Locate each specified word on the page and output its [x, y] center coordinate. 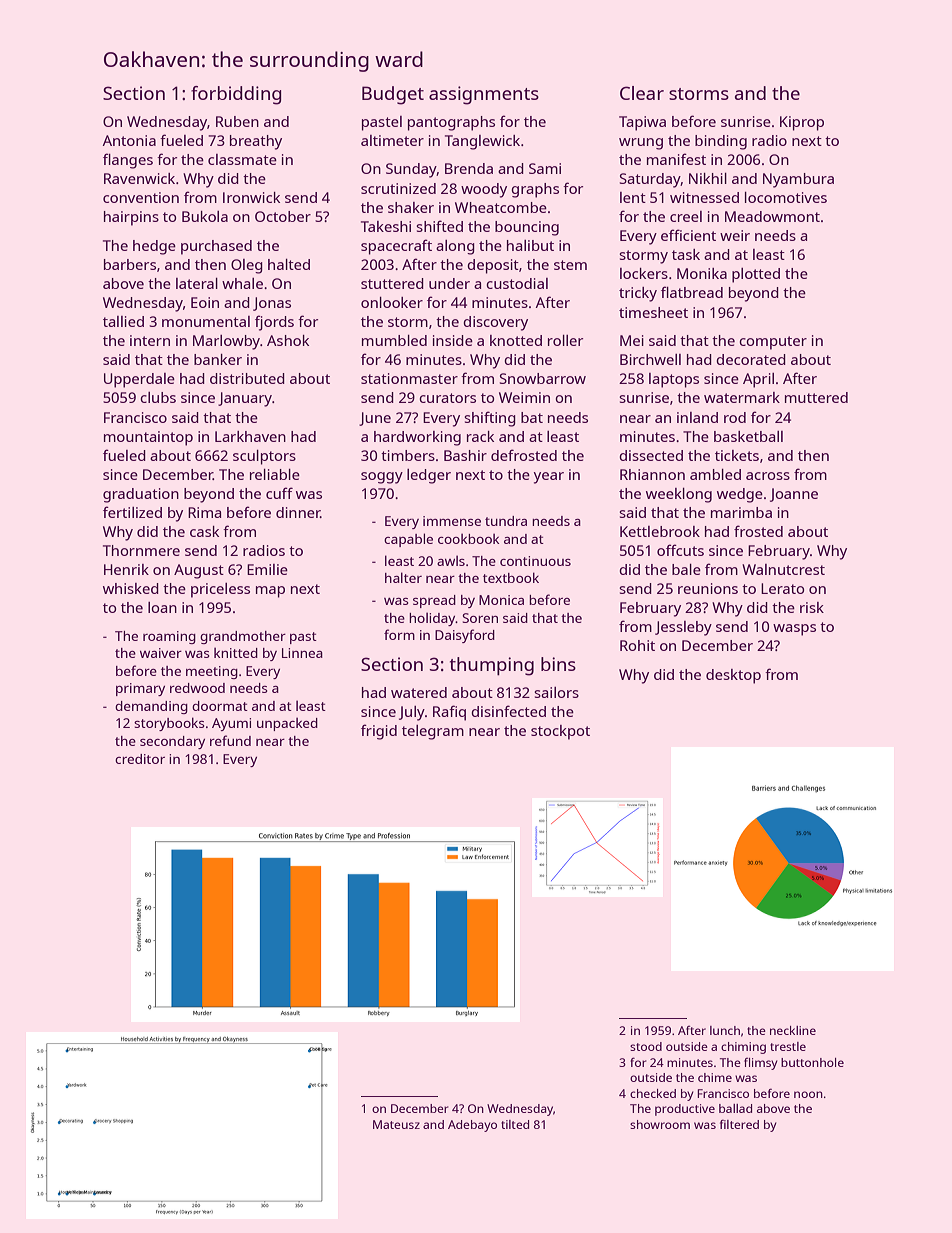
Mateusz [396, 1124]
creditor [140, 759]
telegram [433, 732]
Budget [393, 95]
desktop [733, 676]
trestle [788, 1046]
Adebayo [472, 1126]
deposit [493, 266]
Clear [642, 93]
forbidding [236, 95]
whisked [131, 588]
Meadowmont [772, 216]
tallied [123, 321]
